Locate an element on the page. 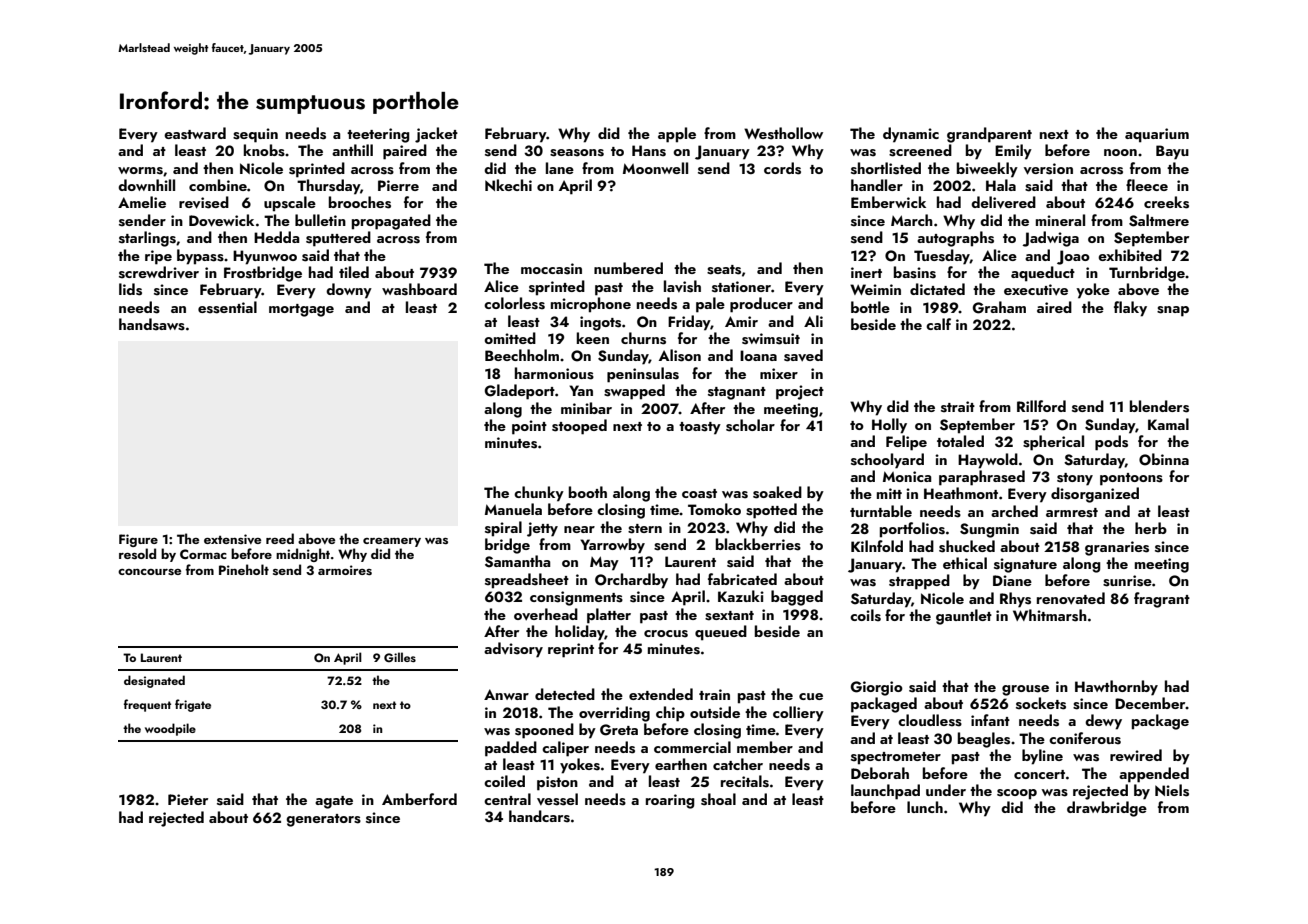 The image size is (1308, 924). noon is located at coordinates (1120, 152).
